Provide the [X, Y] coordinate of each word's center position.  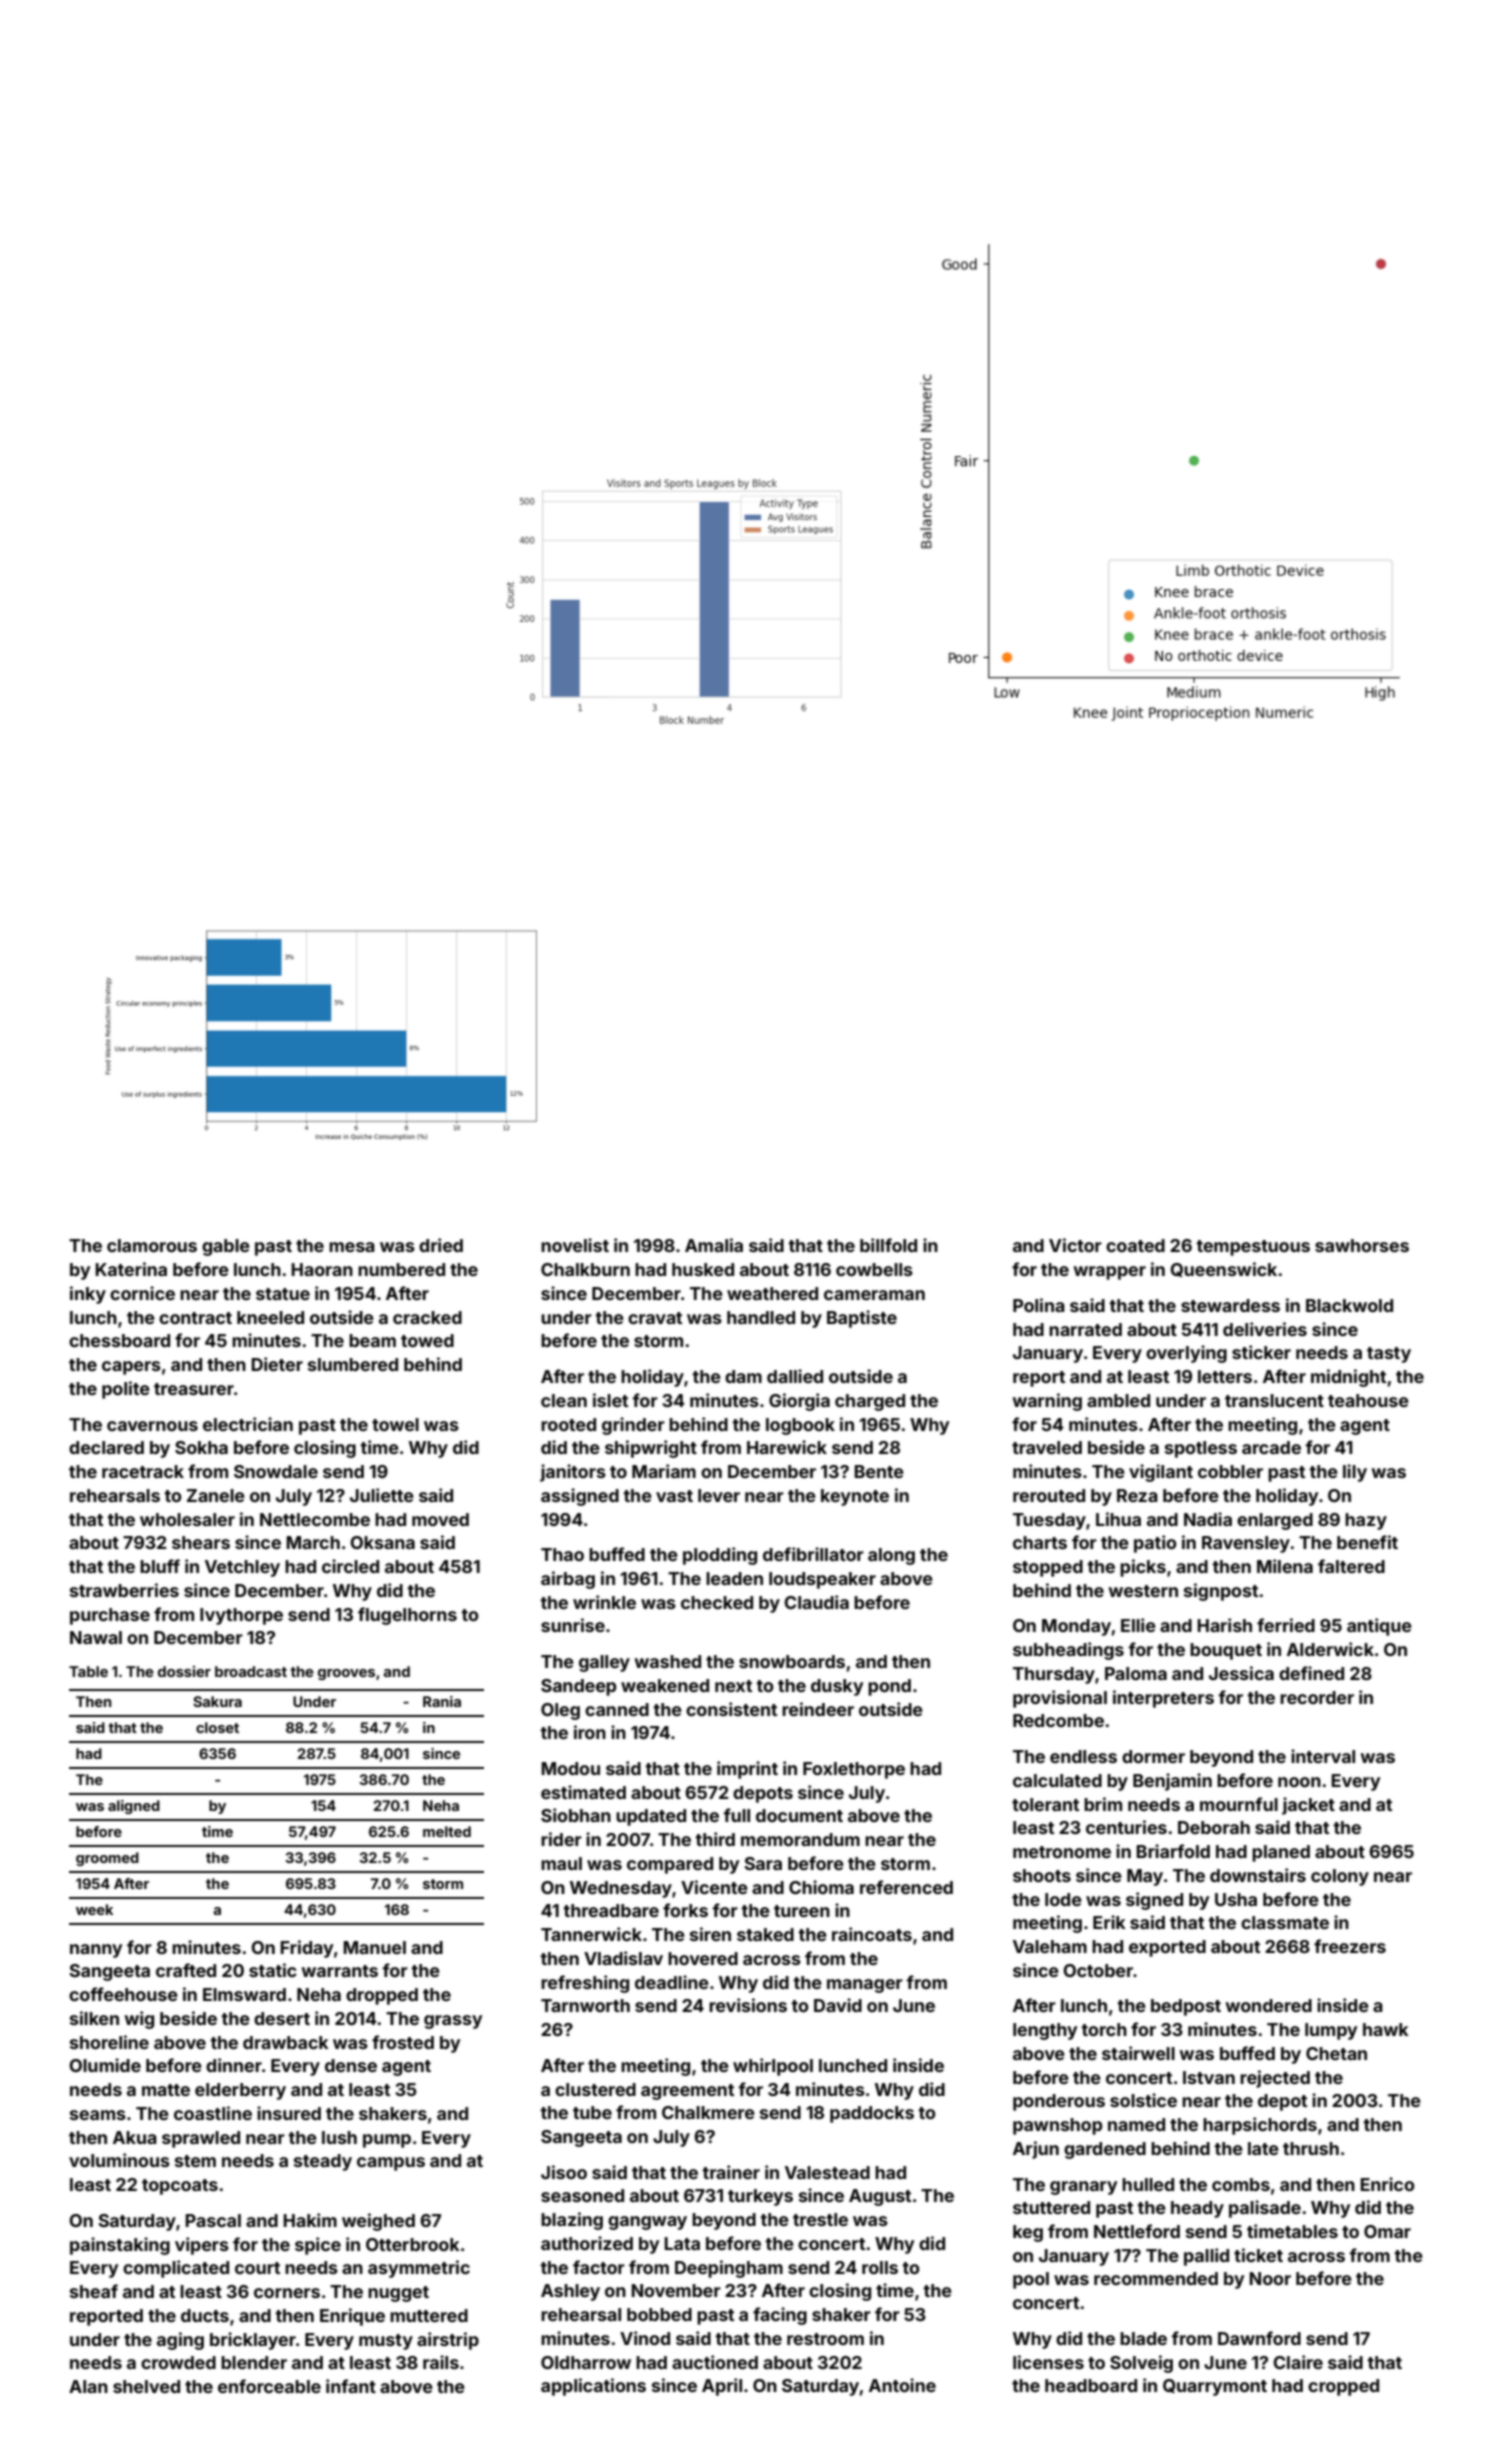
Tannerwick [591, 1934]
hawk [1386, 2029]
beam [372, 1340]
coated [1135, 1245]
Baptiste [862, 1319]
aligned [134, 1807]
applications [593, 2387]
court [257, 2268]
